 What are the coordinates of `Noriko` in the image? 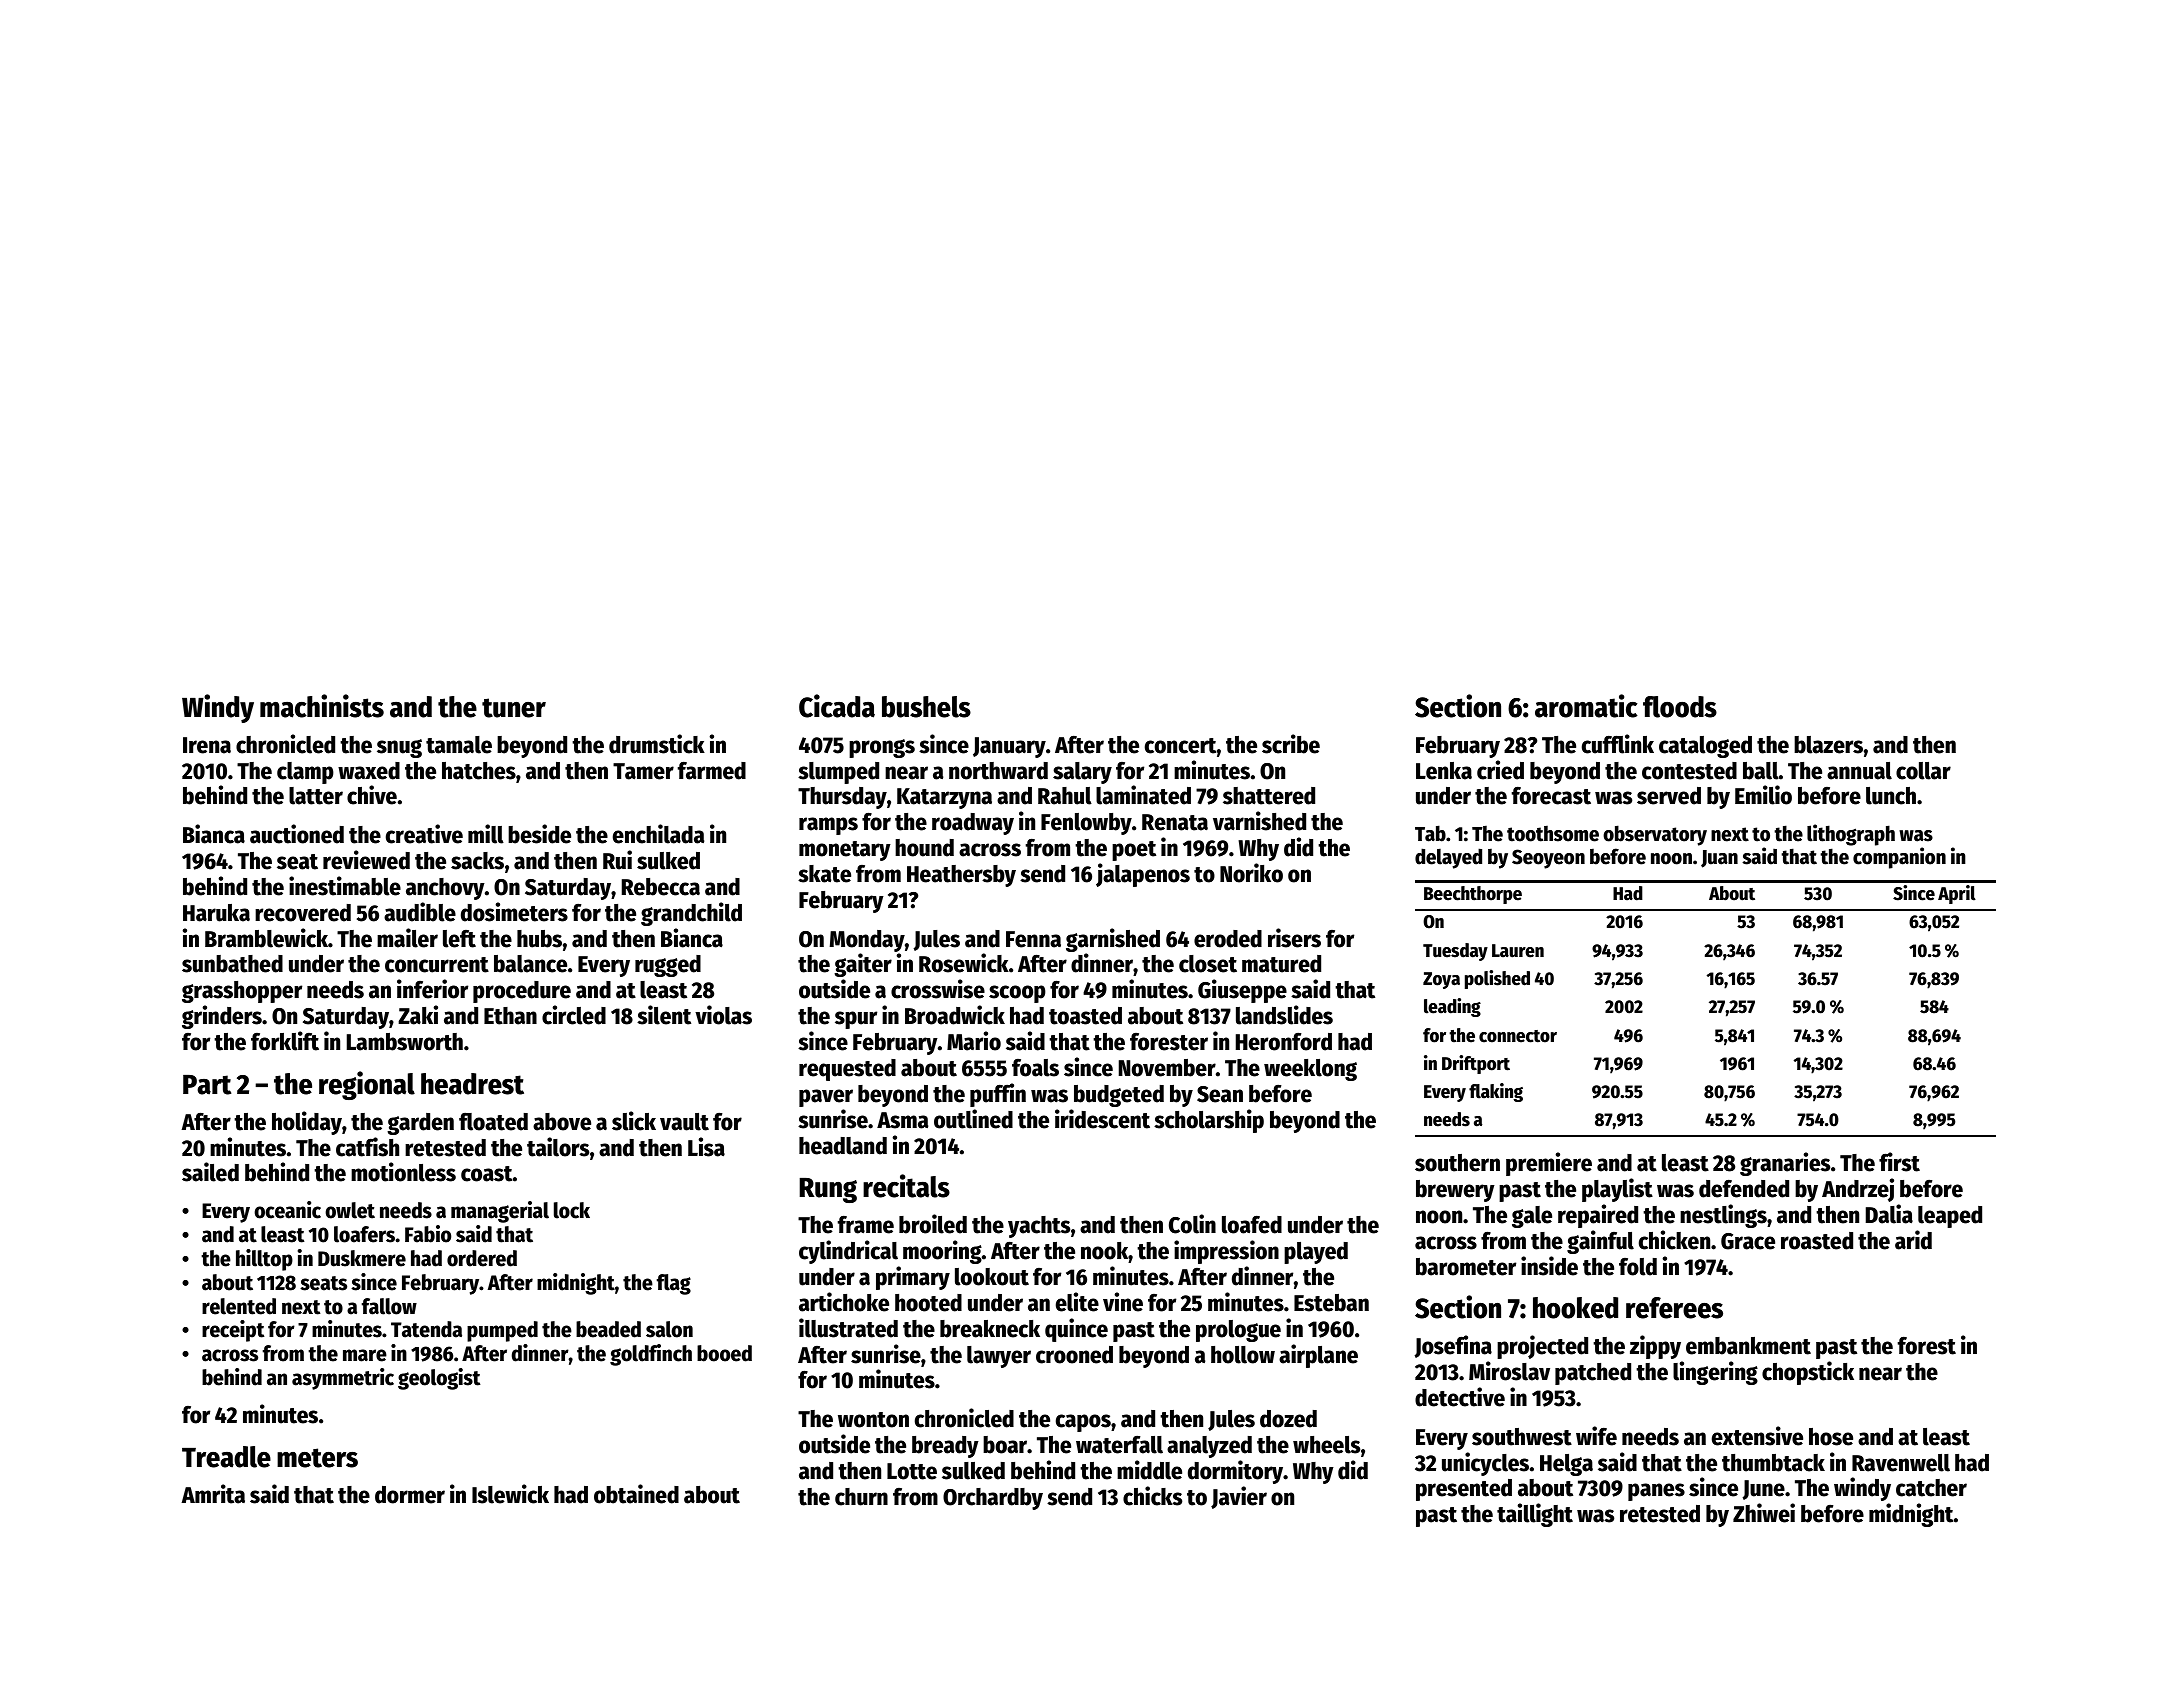 It's located at (1251, 873).
